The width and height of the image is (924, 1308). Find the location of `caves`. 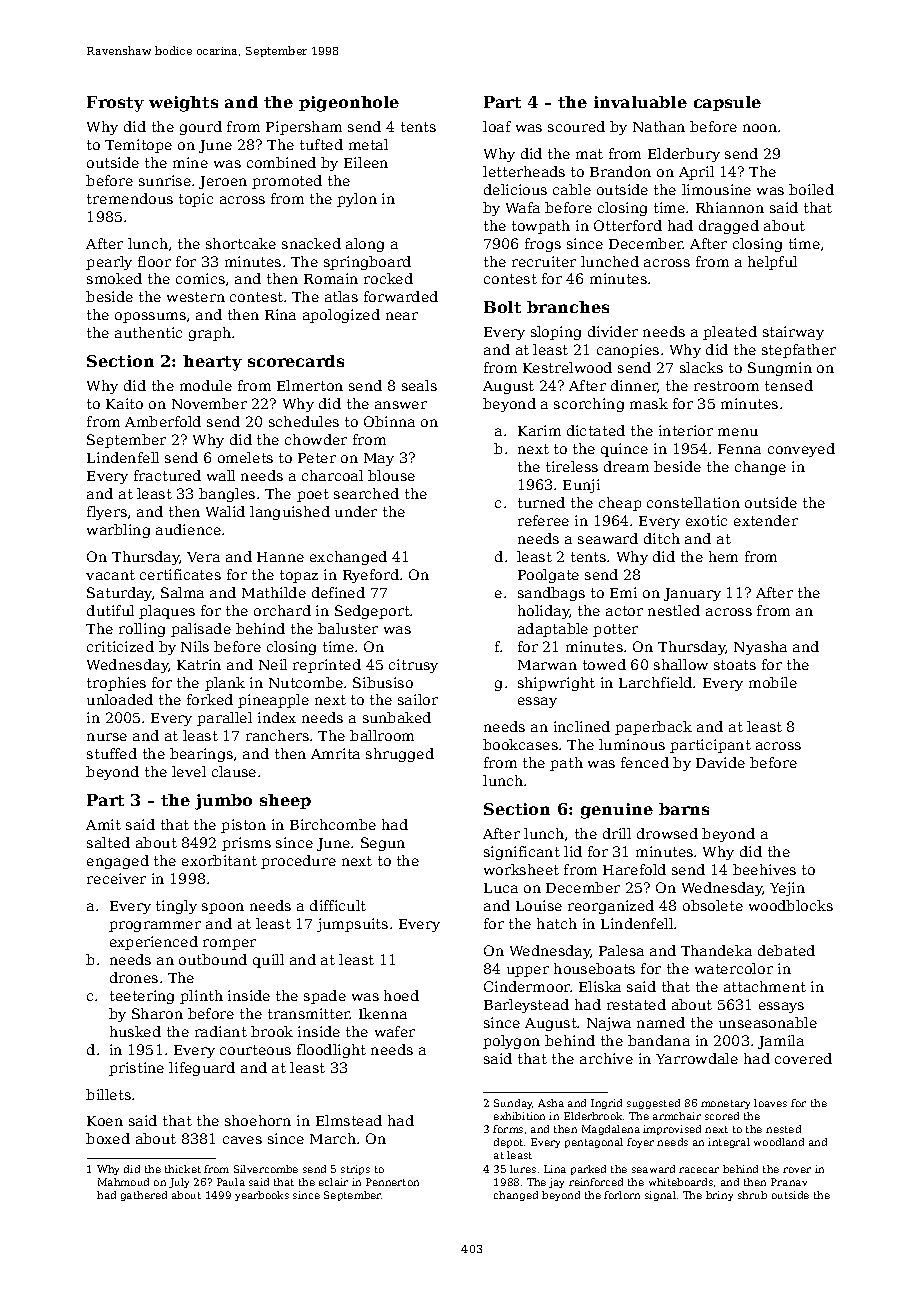

caves is located at coordinates (242, 1140).
